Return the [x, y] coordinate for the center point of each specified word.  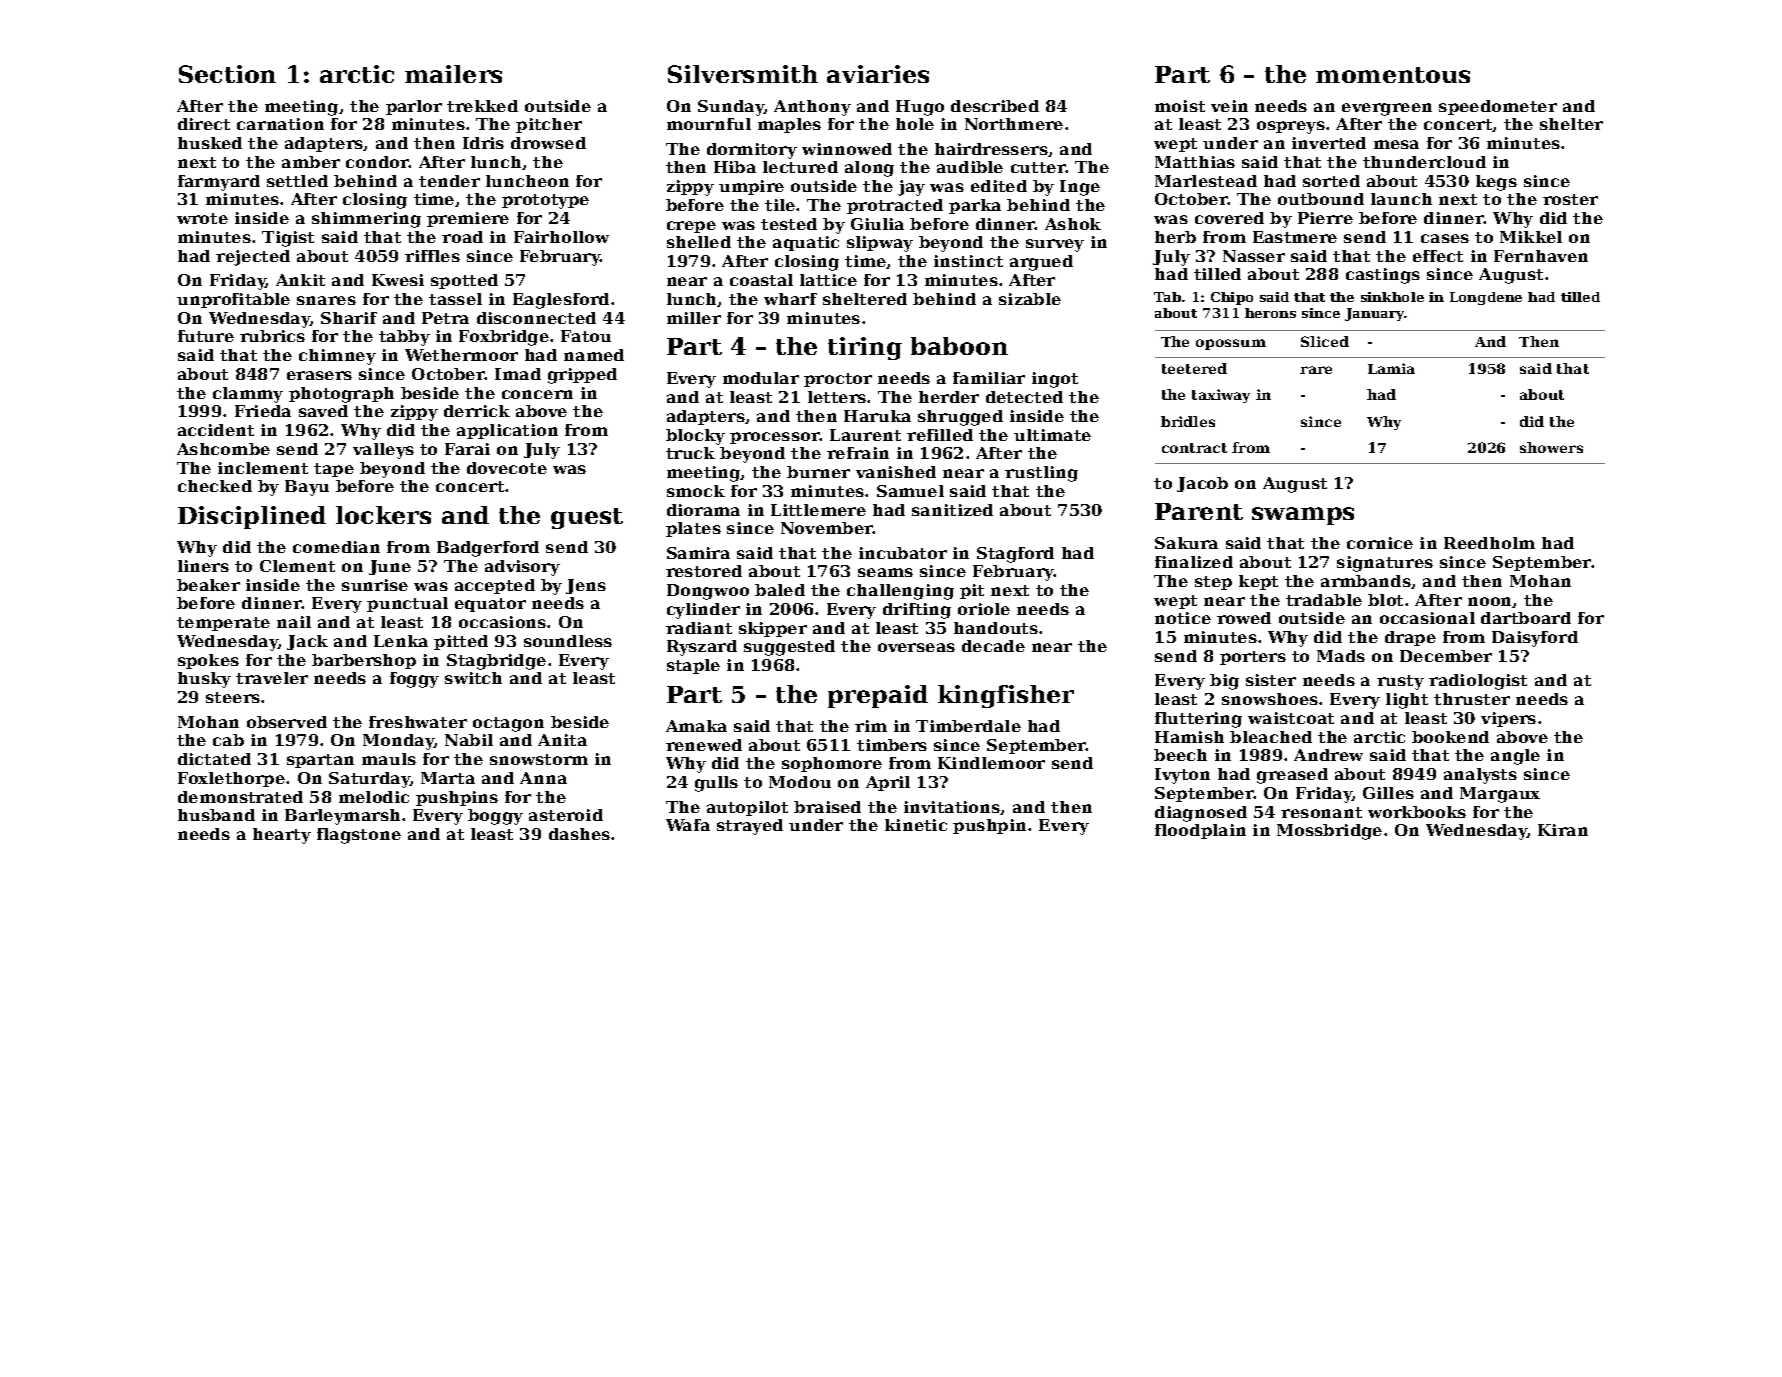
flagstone [359, 836]
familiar [989, 378]
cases [1445, 238]
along [869, 169]
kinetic [916, 825]
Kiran [1563, 830]
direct [204, 124]
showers [1551, 447]
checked [215, 486]
